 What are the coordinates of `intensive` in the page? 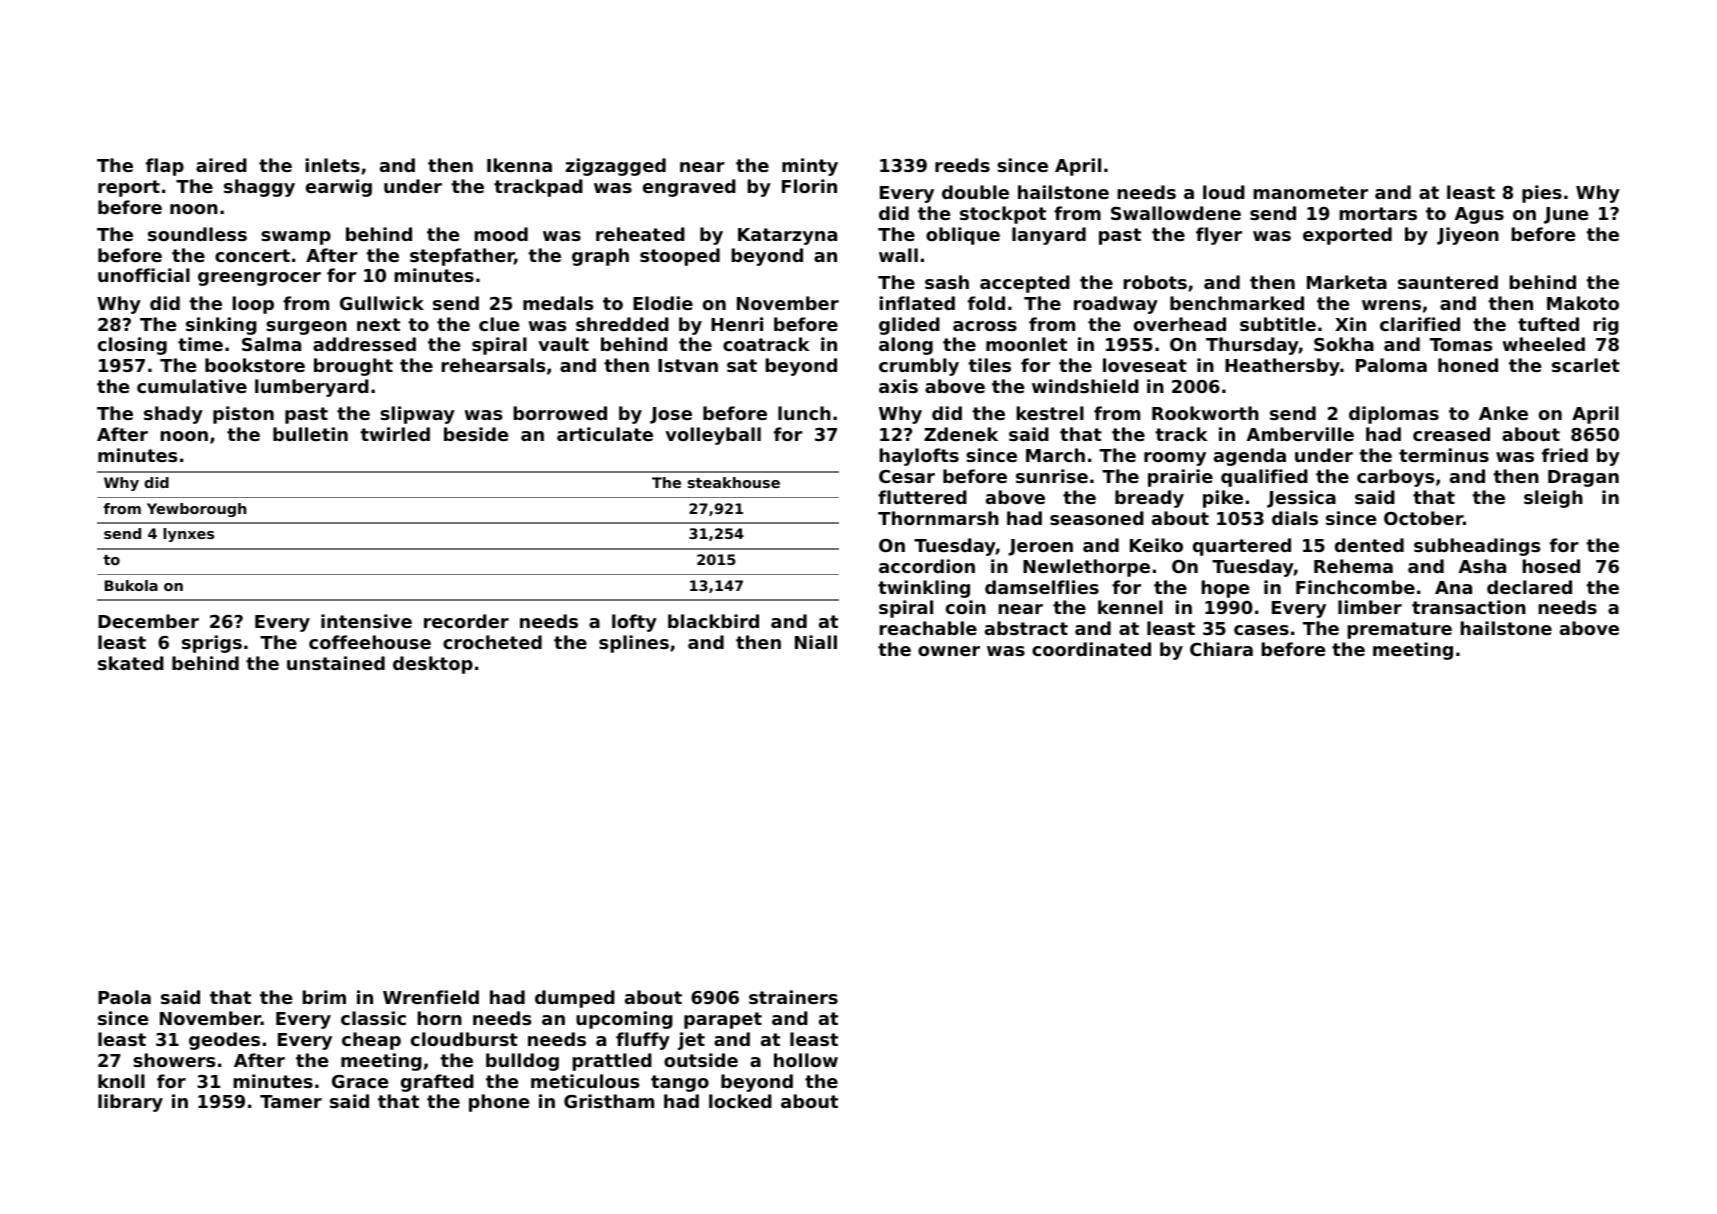 It's located at (366, 621).
